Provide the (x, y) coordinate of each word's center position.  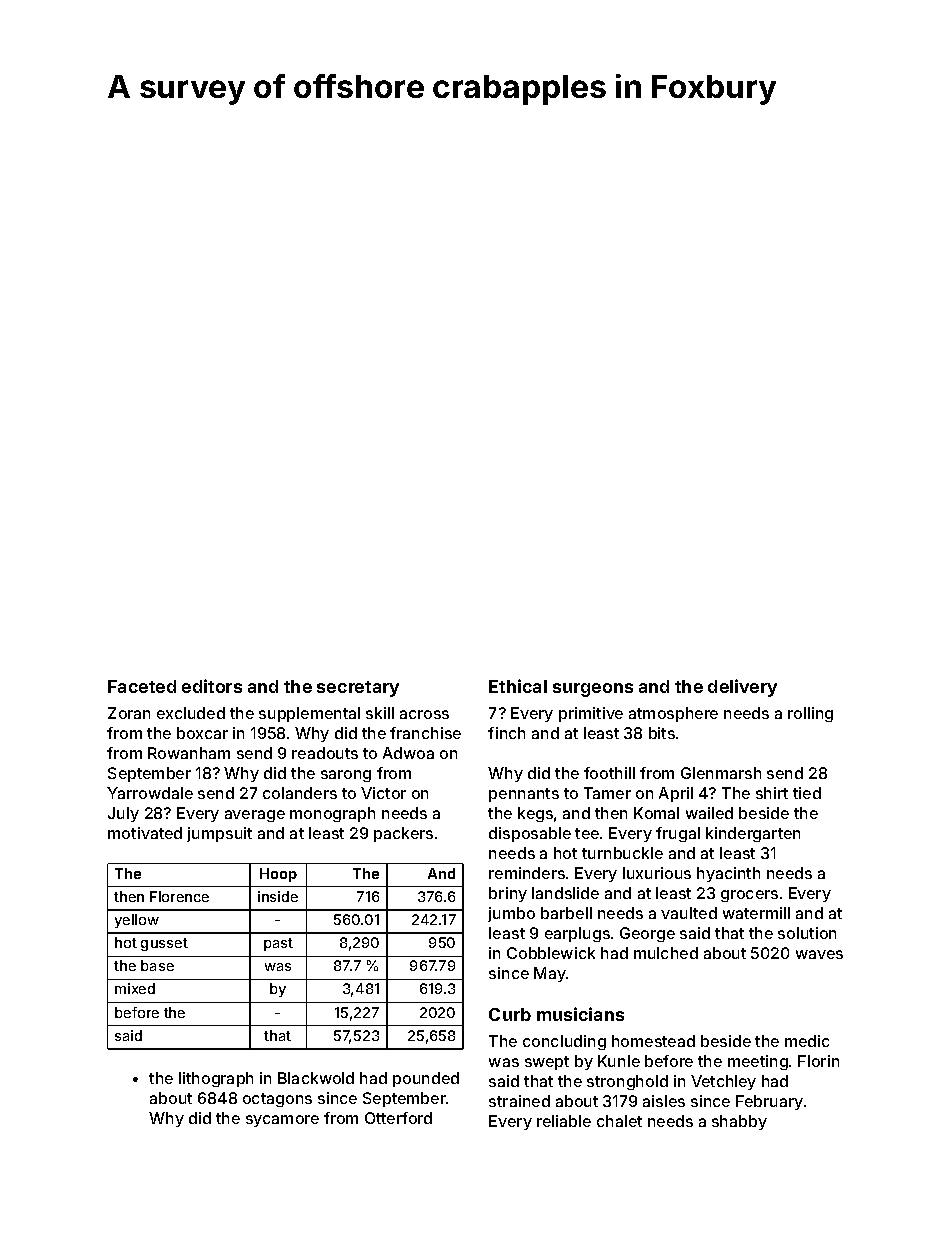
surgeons (593, 690)
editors (212, 686)
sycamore (282, 1121)
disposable (530, 834)
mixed (135, 988)
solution (807, 933)
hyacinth (728, 874)
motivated (145, 833)
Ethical (518, 686)
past (278, 944)
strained (519, 1101)
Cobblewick (551, 953)
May (550, 974)
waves (819, 954)
